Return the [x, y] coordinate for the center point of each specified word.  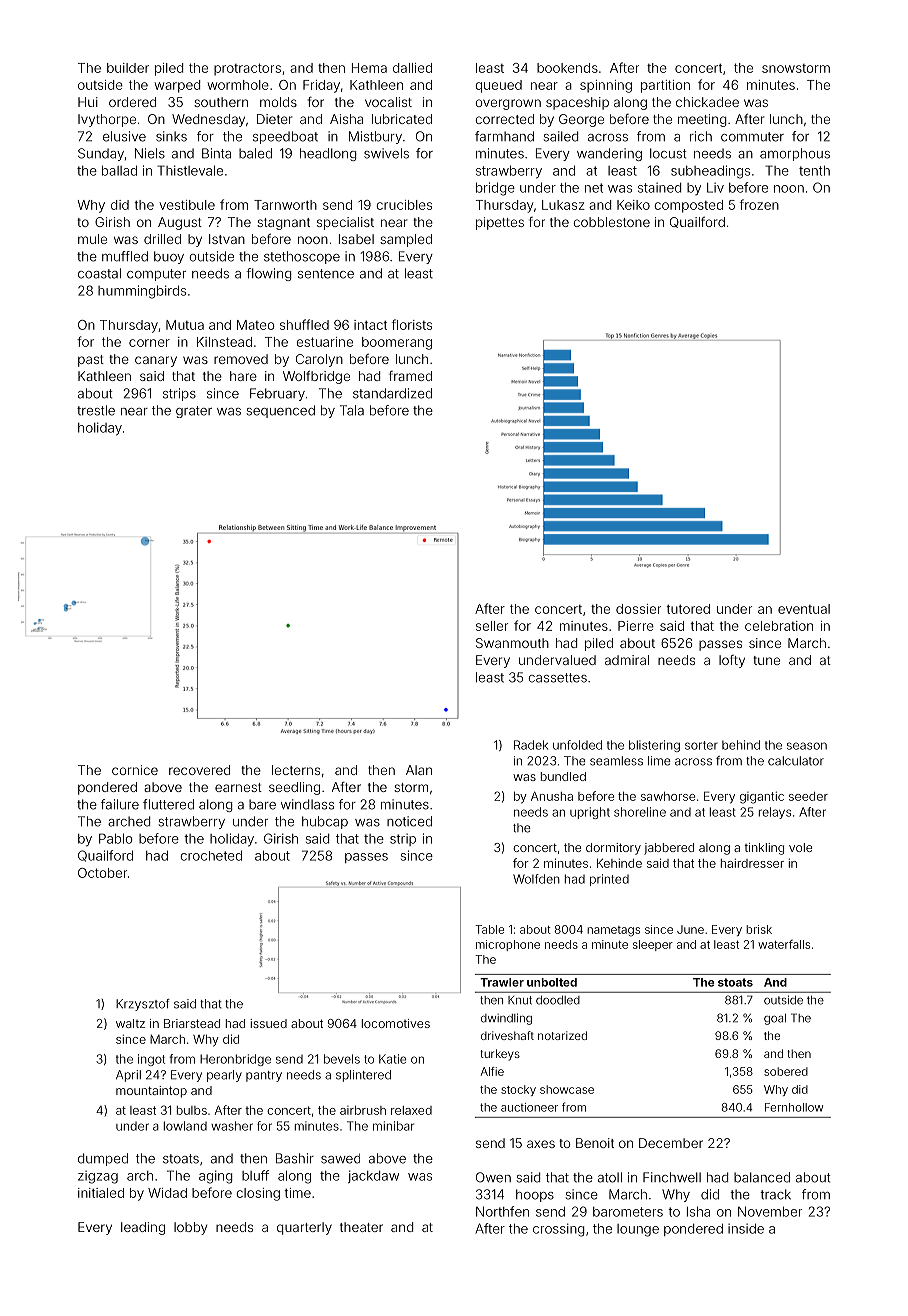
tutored [688, 609]
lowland [185, 1126]
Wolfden [536, 879]
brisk [759, 929]
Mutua [185, 325]
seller [492, 626]
